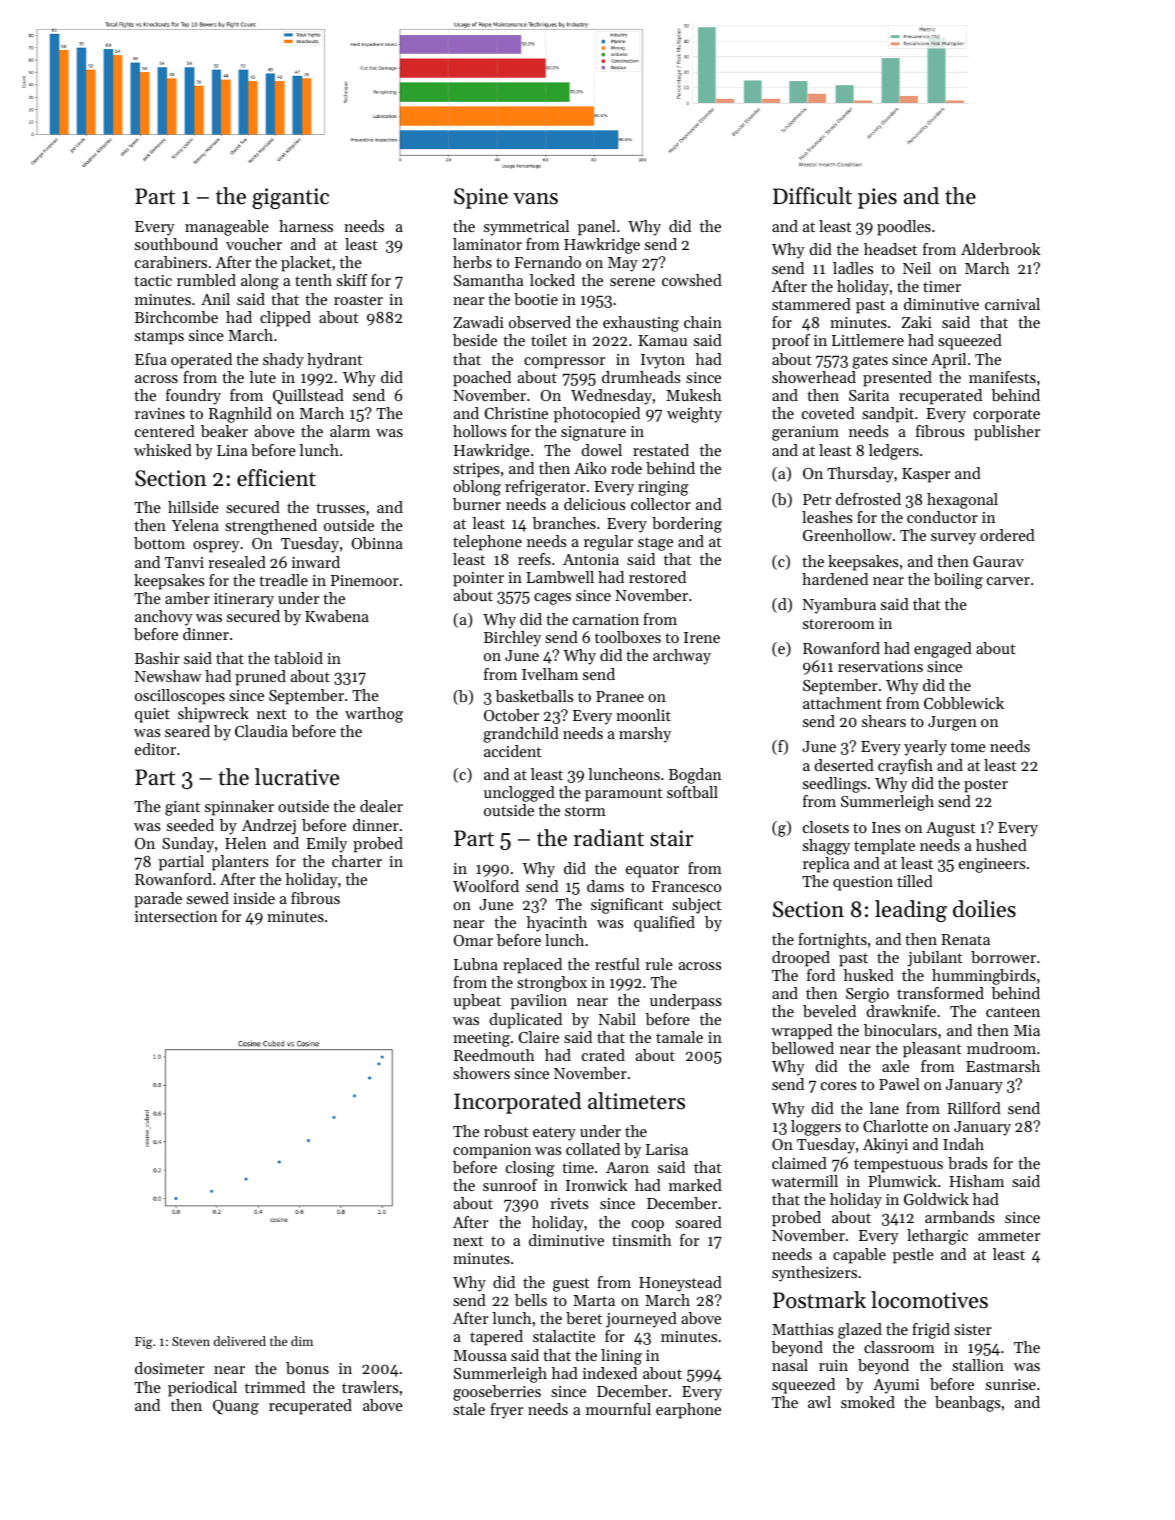  What do you see at coordinates (984, 909) in the screenshot?
I see `doilies` at bounding box center [984, 909].
